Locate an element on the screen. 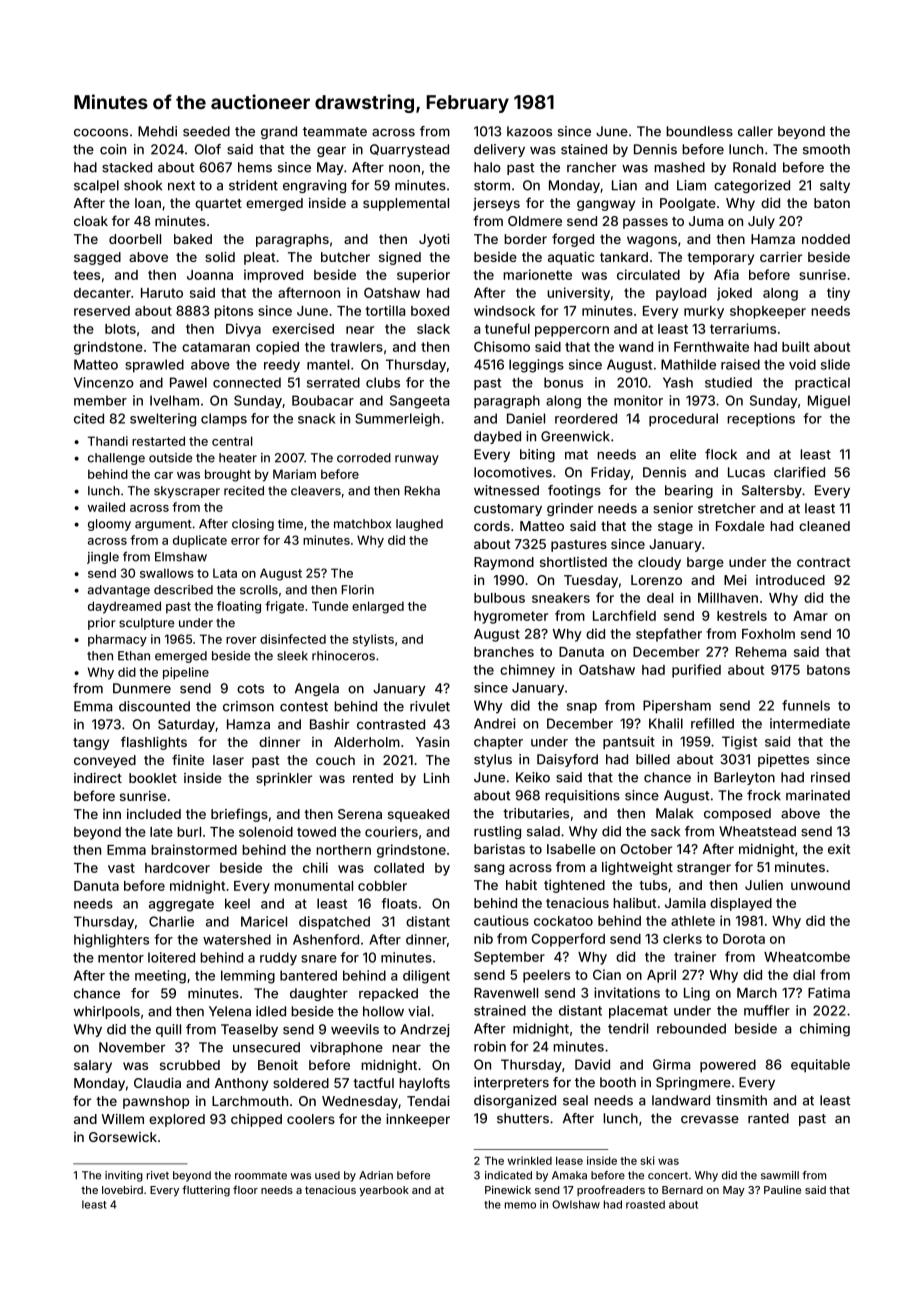  requisitions is located at coordinates (582, 796).
